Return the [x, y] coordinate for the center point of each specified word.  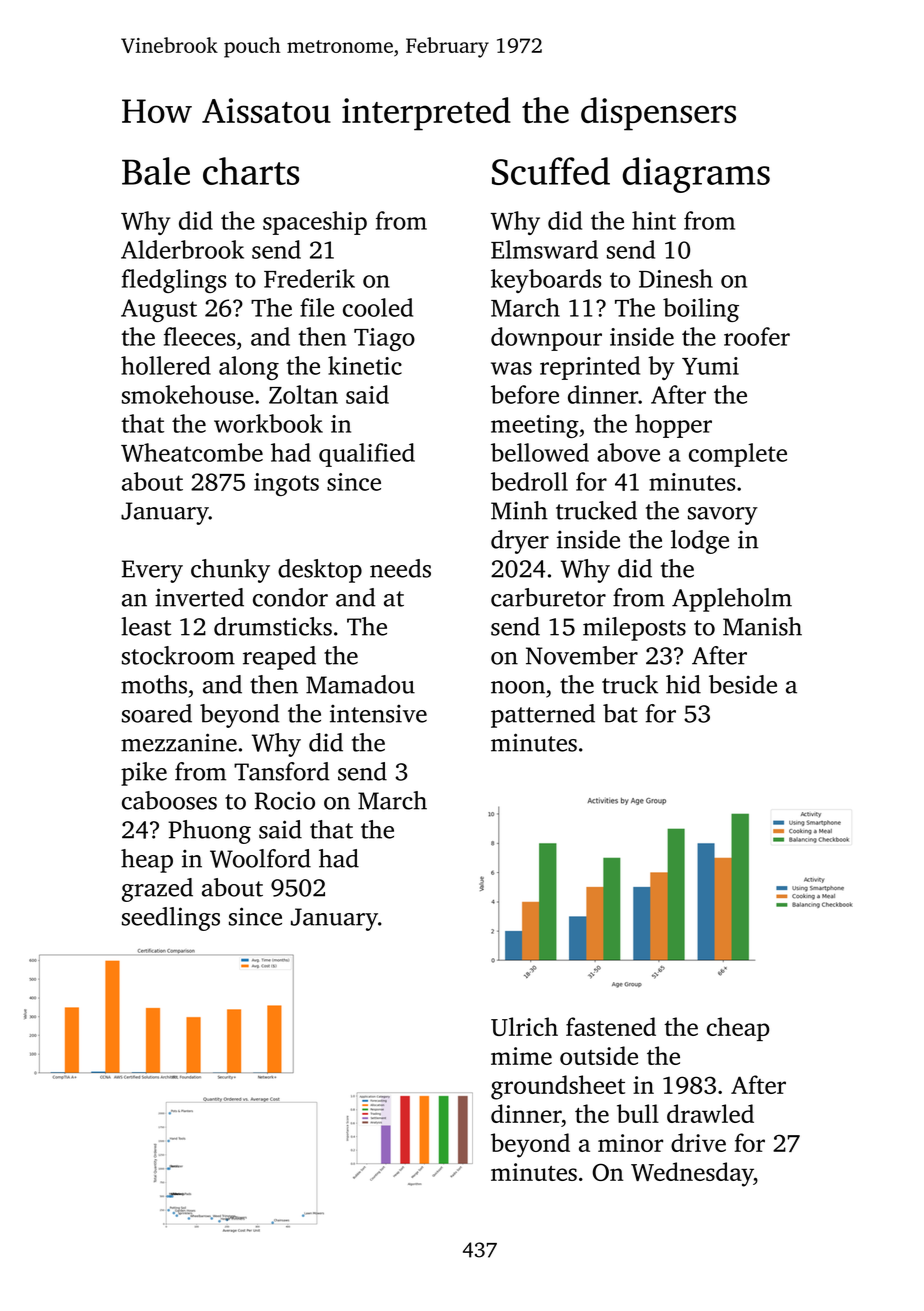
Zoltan [303, 394]
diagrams [696, 175]
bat [620, 713]
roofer [757, 336]
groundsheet [558, 1087]
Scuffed [551, 171]
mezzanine [179, 742]
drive [698, 1142]
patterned [543, 716]
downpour [546, 339]
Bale [156, 171]
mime [521, 1056]
